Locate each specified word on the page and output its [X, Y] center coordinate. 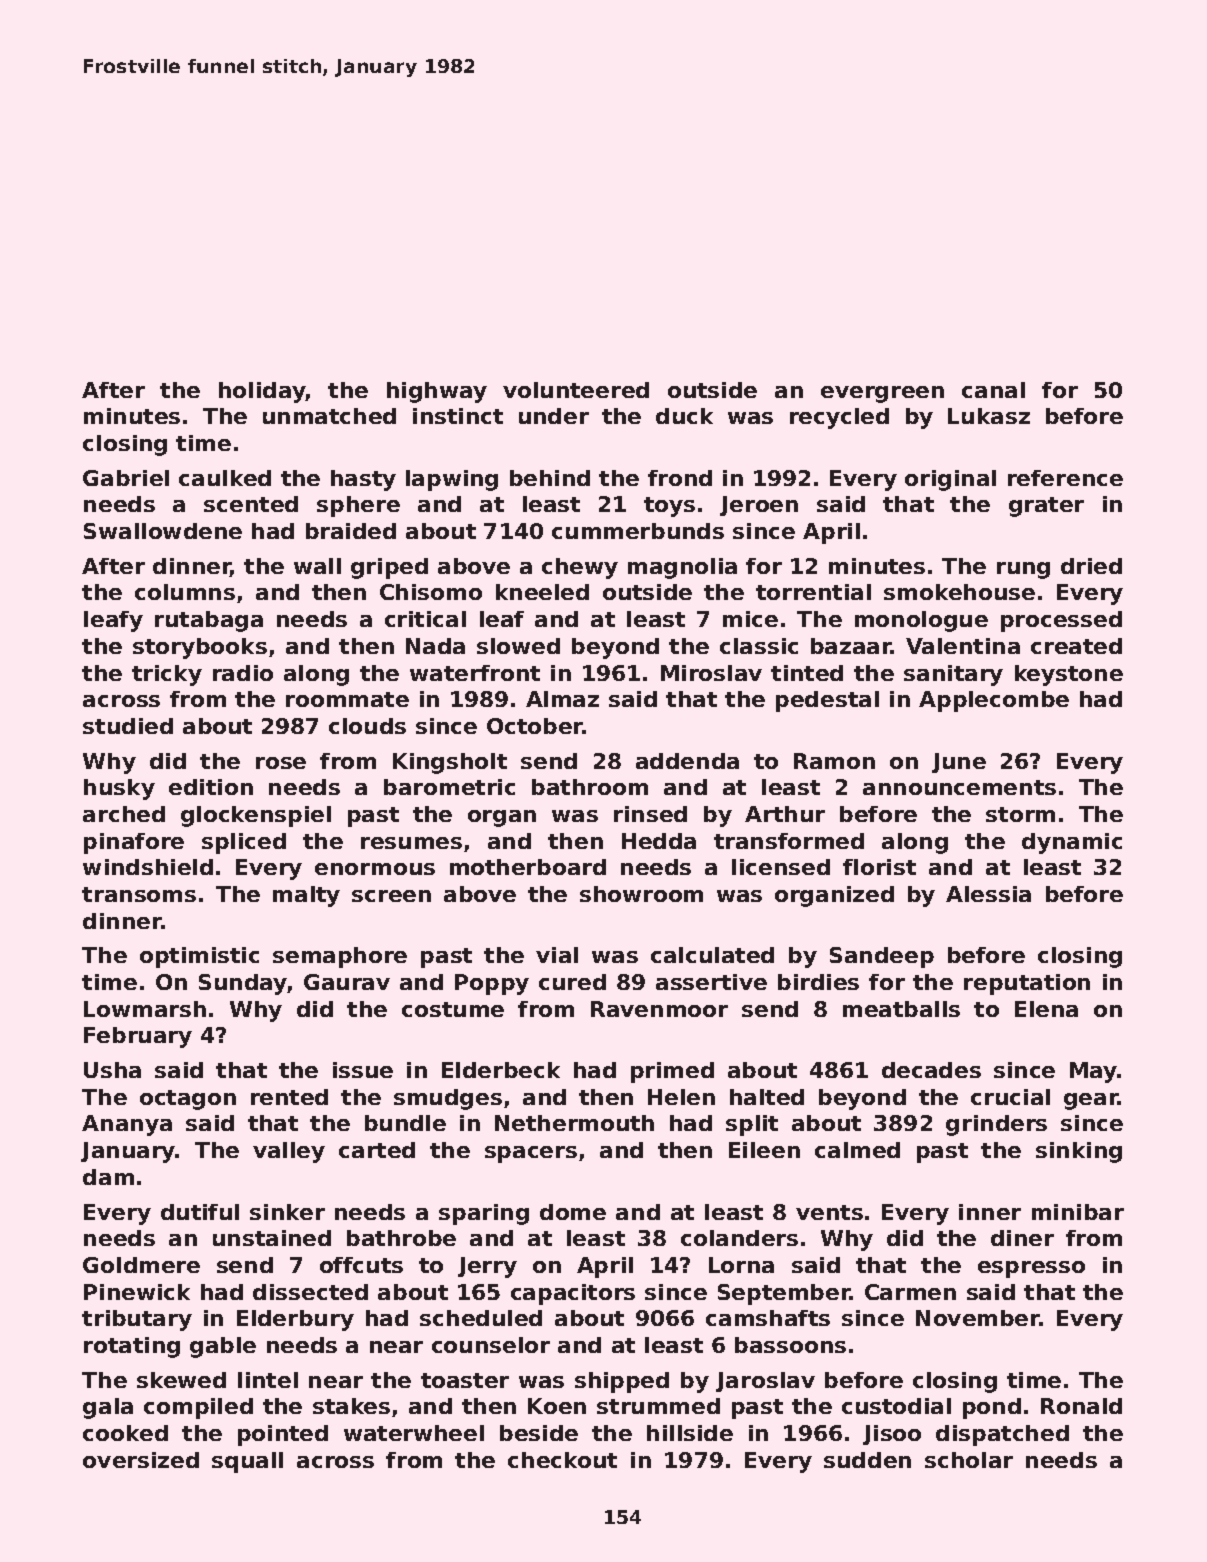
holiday [262, 392]
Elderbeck [501, 1070]
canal [993, 390]
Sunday [243, 984]
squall [247, 1462]
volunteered [576, 390]
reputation [1027, 984]
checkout [562, 1460]
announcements [959, 787]
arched [124, 814]
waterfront [475, 673]
